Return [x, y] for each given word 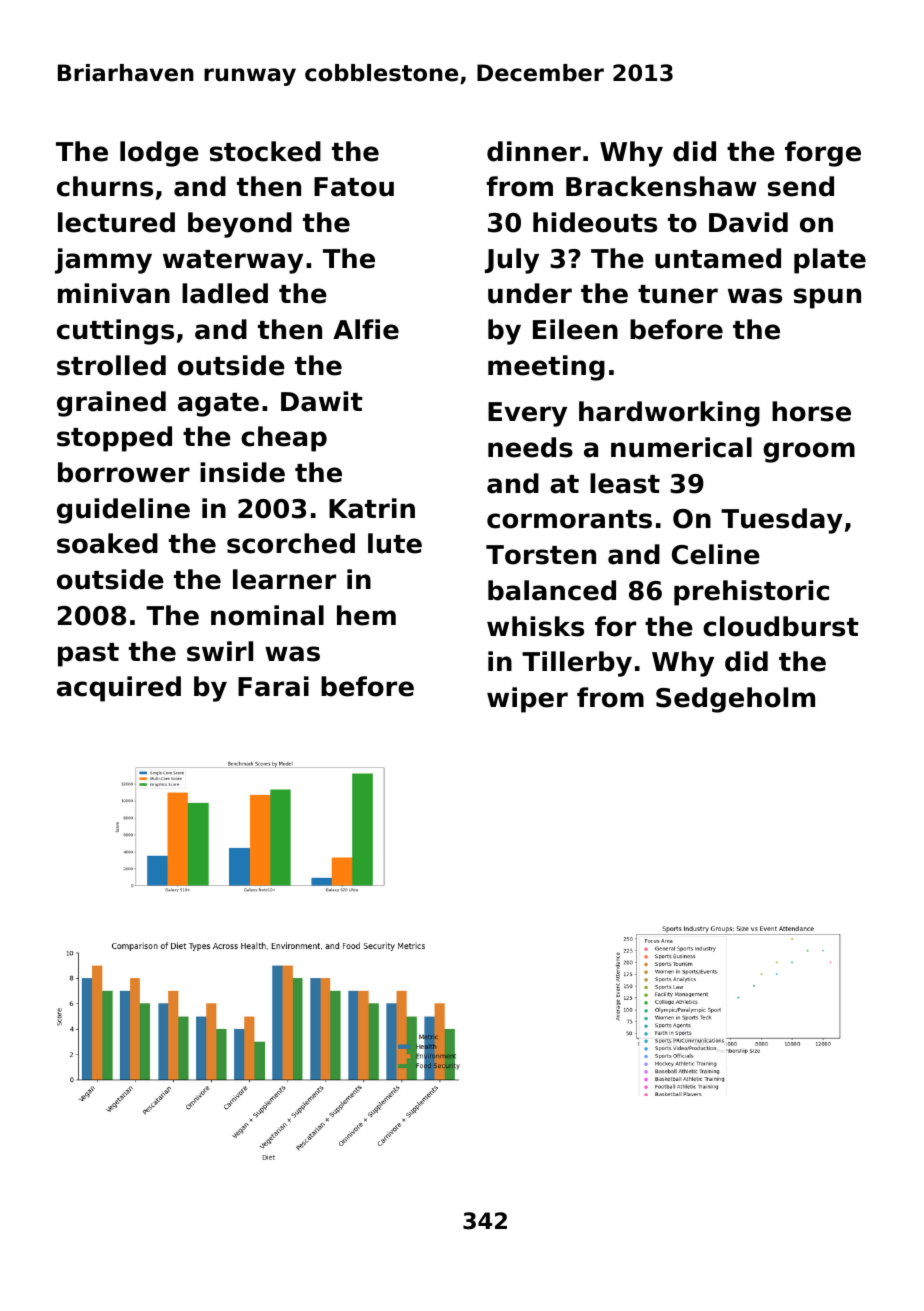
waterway [233, 262]
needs [530, 447]
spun [827, 298]
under [530, 293]
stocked [265, 151]
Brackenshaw [661, 186]
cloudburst [781, 626]
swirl [220, 651]
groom [809, 452]
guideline [123, 511]
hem [366, 615]
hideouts [595, 222]
